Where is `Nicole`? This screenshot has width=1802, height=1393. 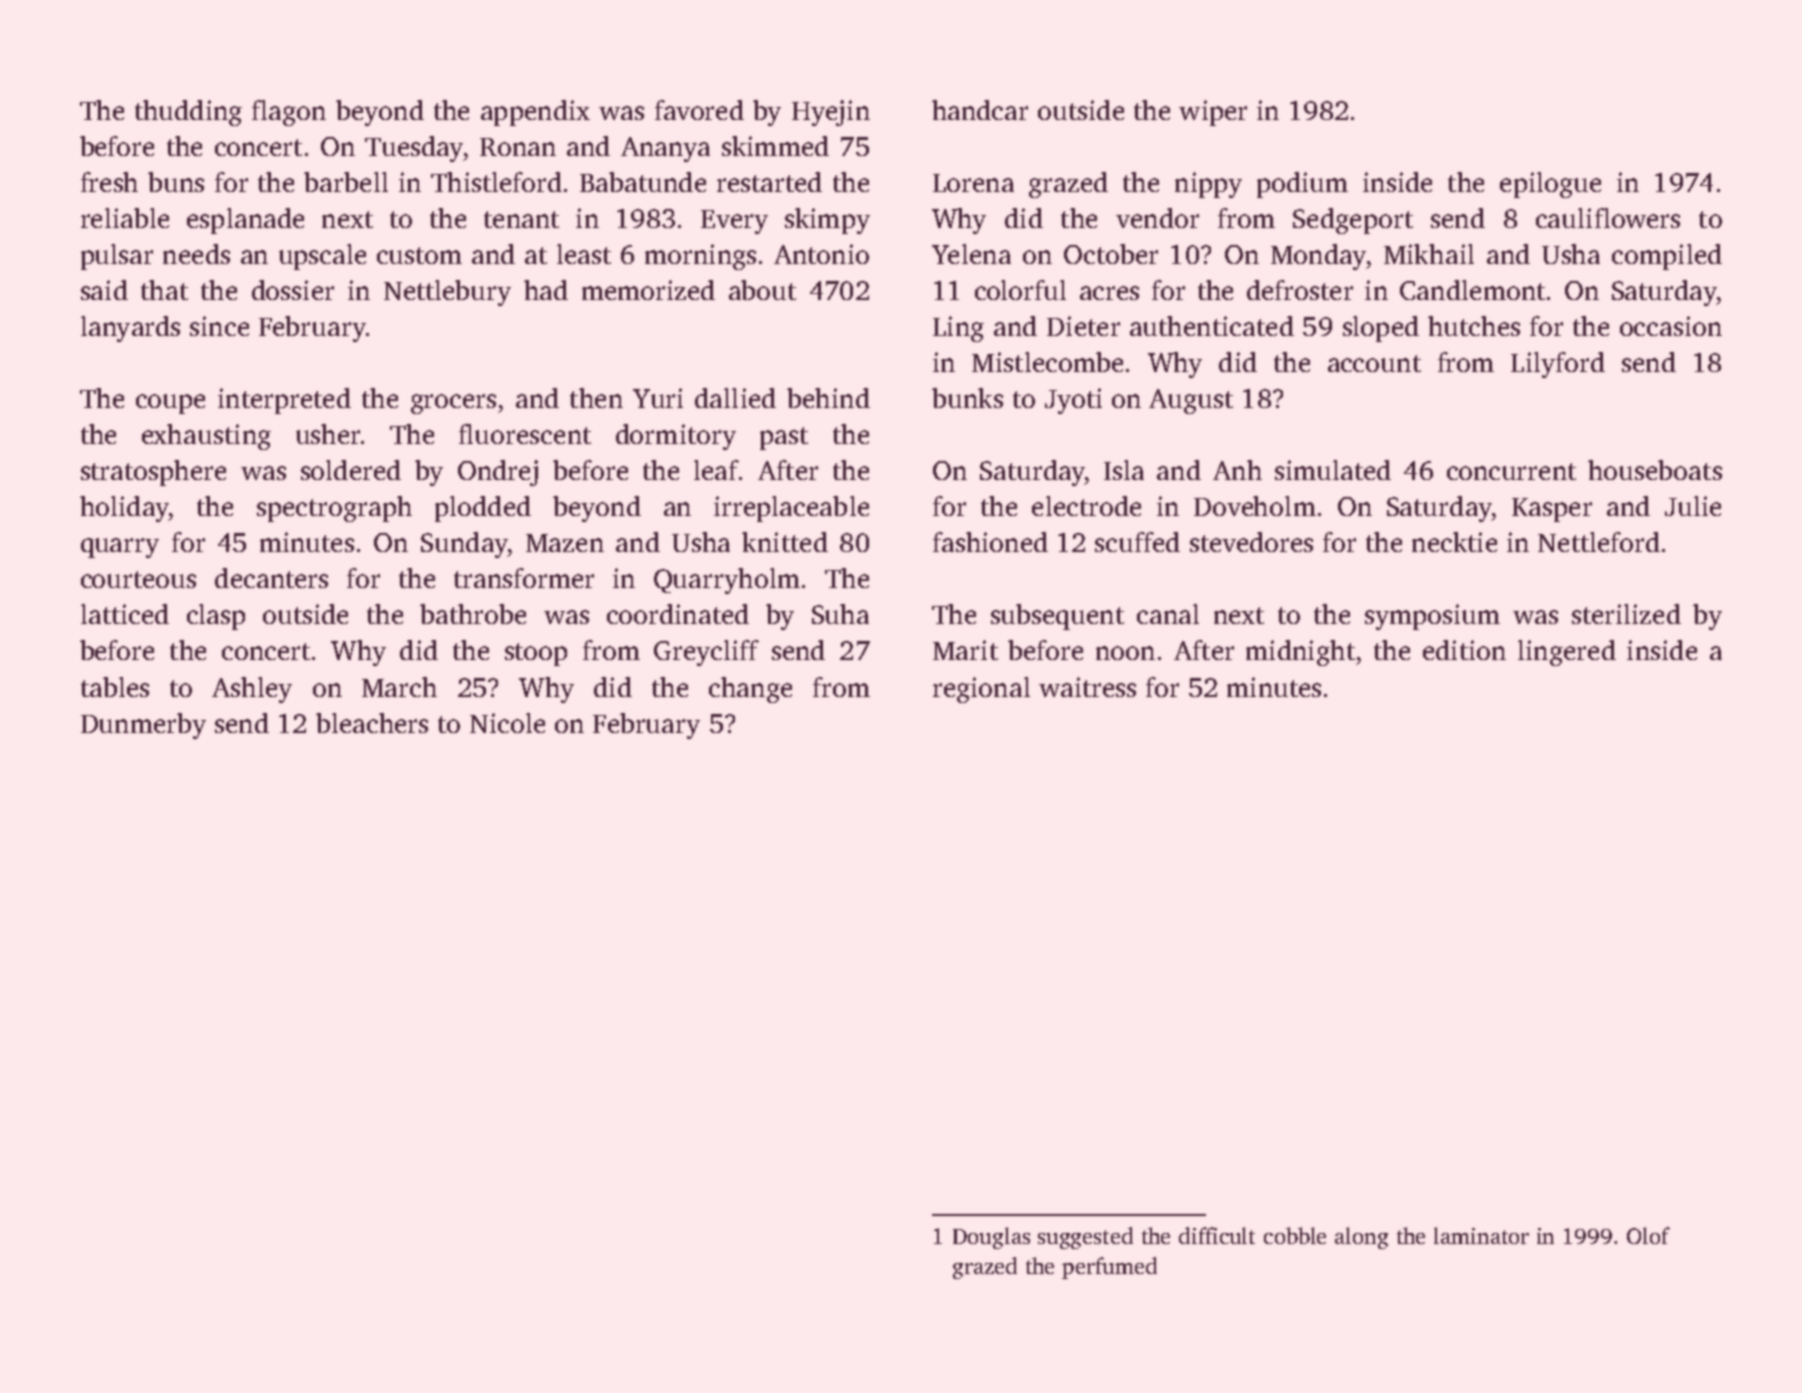 Nicole is located at coordinates (507, 723).
